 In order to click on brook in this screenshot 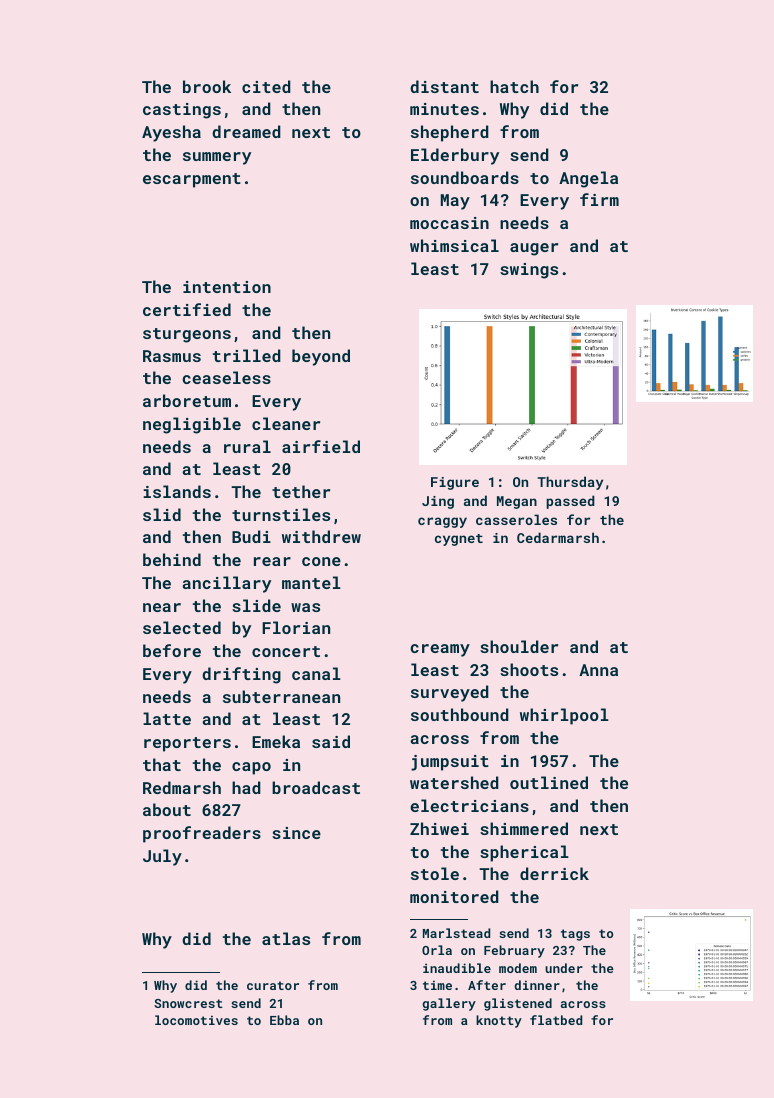, I will do `click(207, 86)`.
